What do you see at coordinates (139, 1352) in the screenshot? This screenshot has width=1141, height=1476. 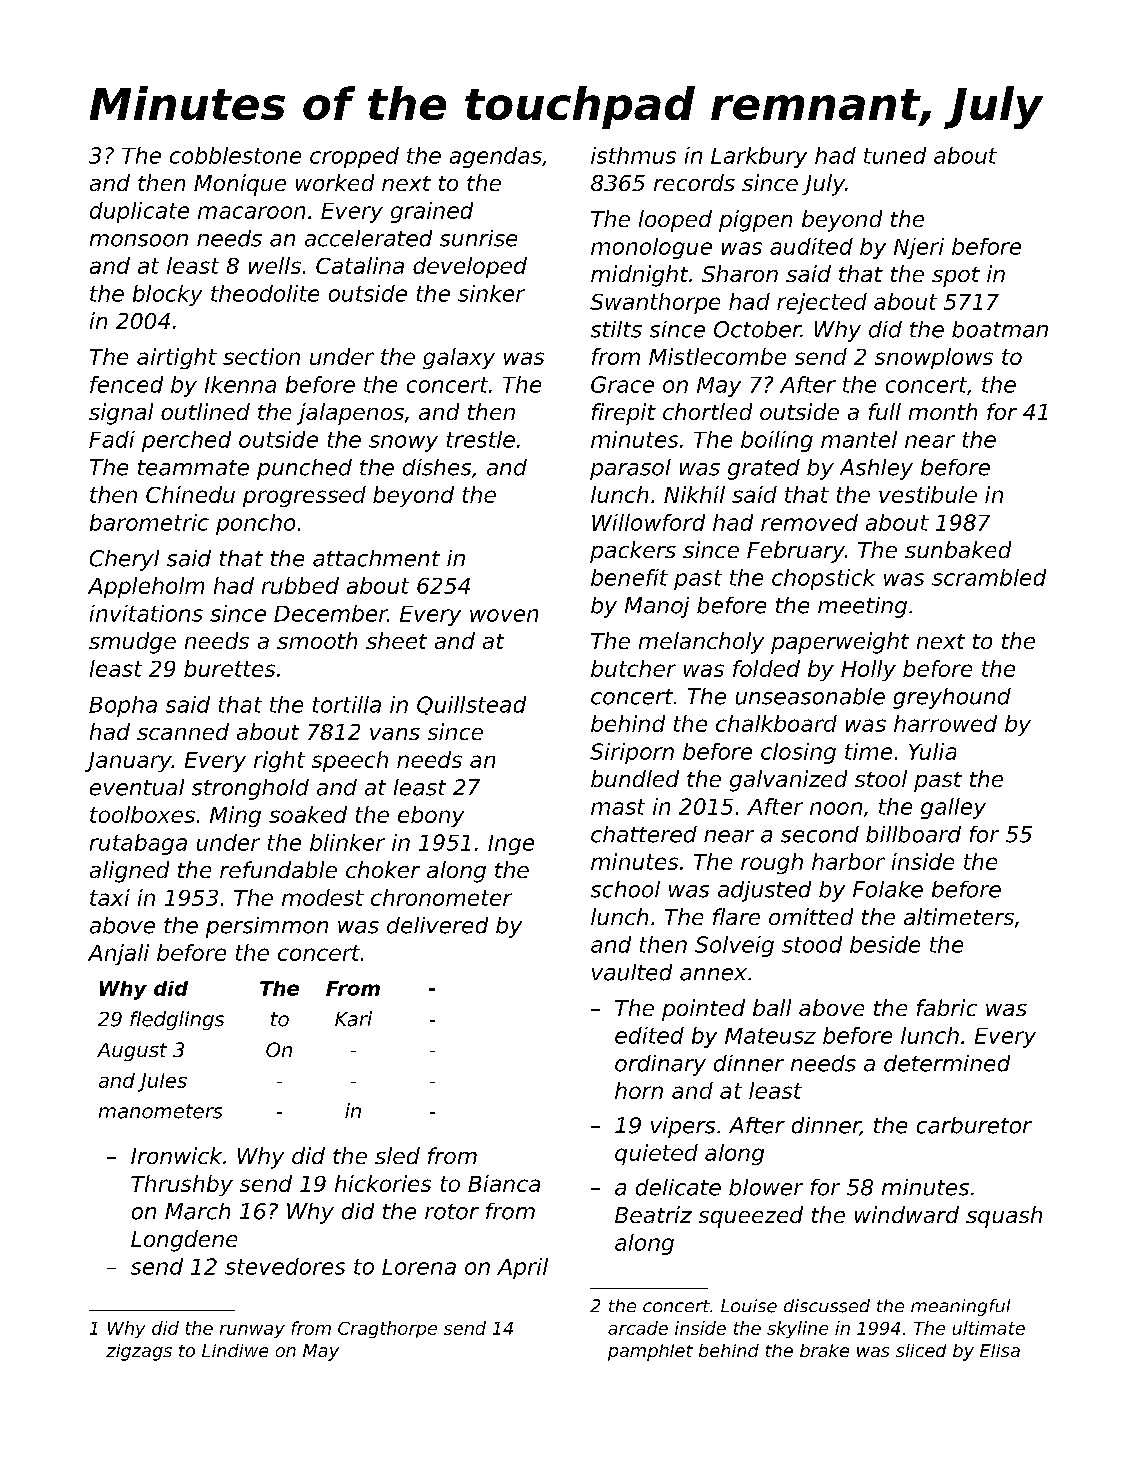 I see `zigzags` at bounding box center [139, 1352].
